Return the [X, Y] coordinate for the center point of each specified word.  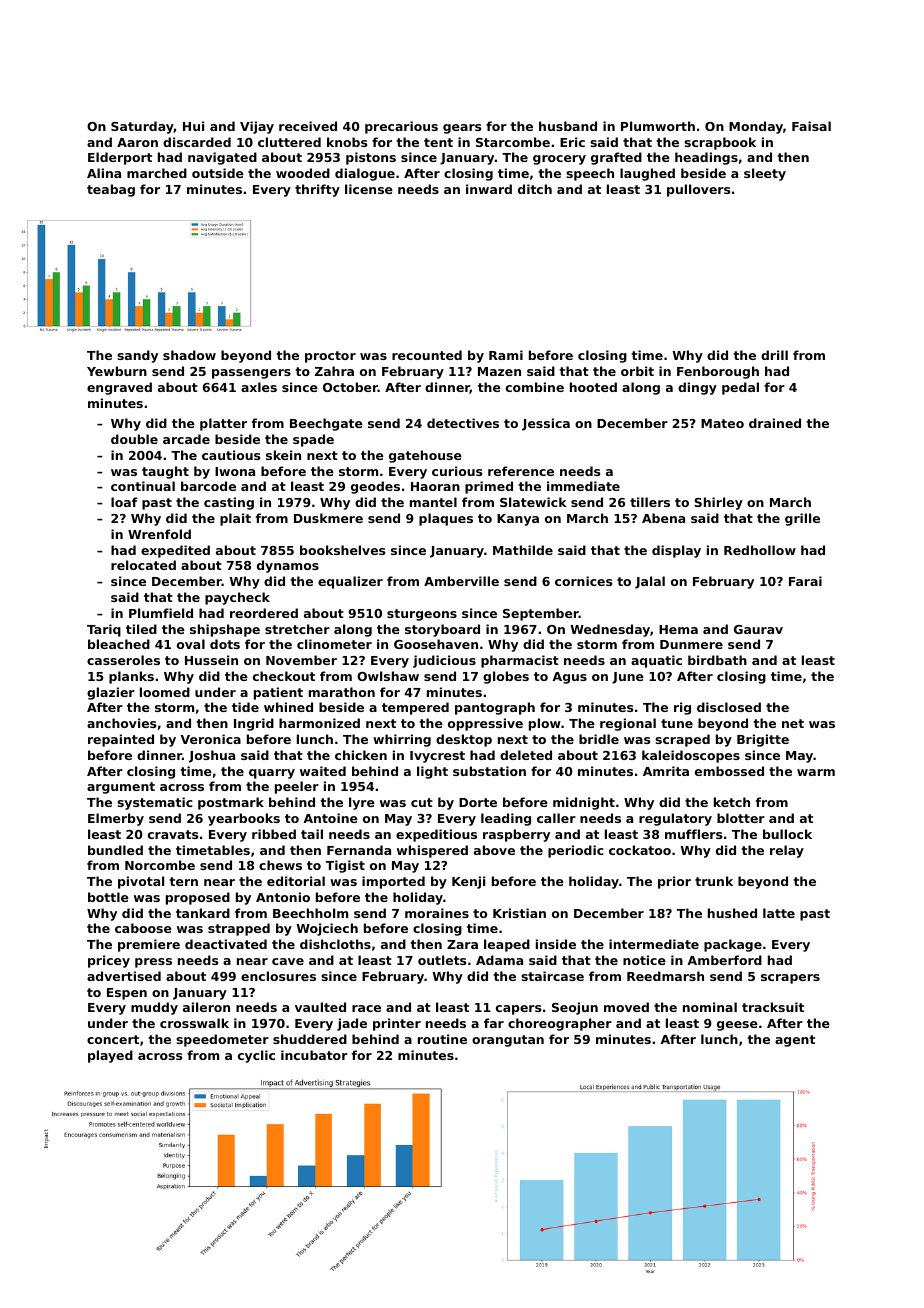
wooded [303, 173]
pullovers [698, 190]
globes [506, 677]
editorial [296, 881]
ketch [732, 802]
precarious [401, 127]
